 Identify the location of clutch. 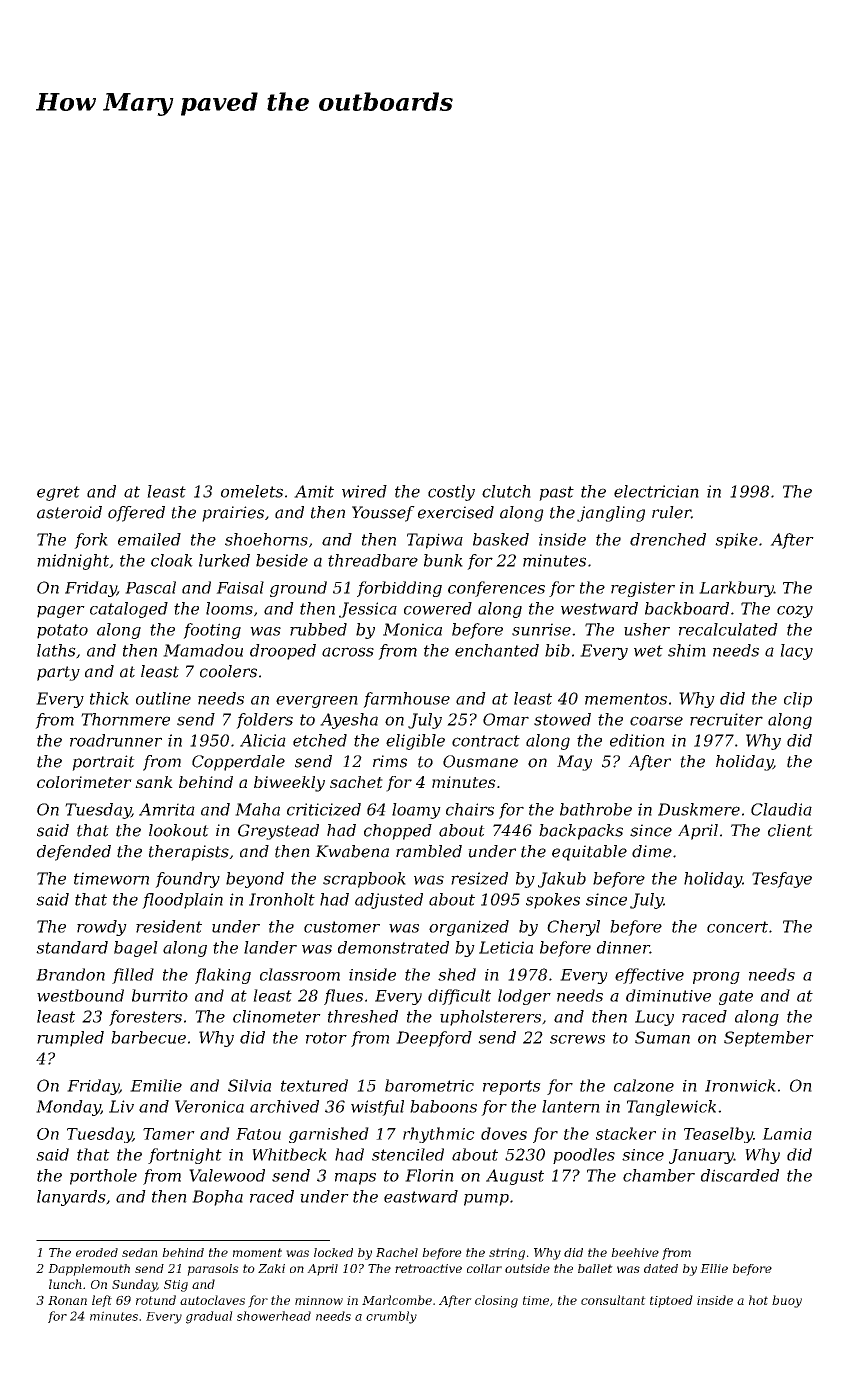
(506, 491).
